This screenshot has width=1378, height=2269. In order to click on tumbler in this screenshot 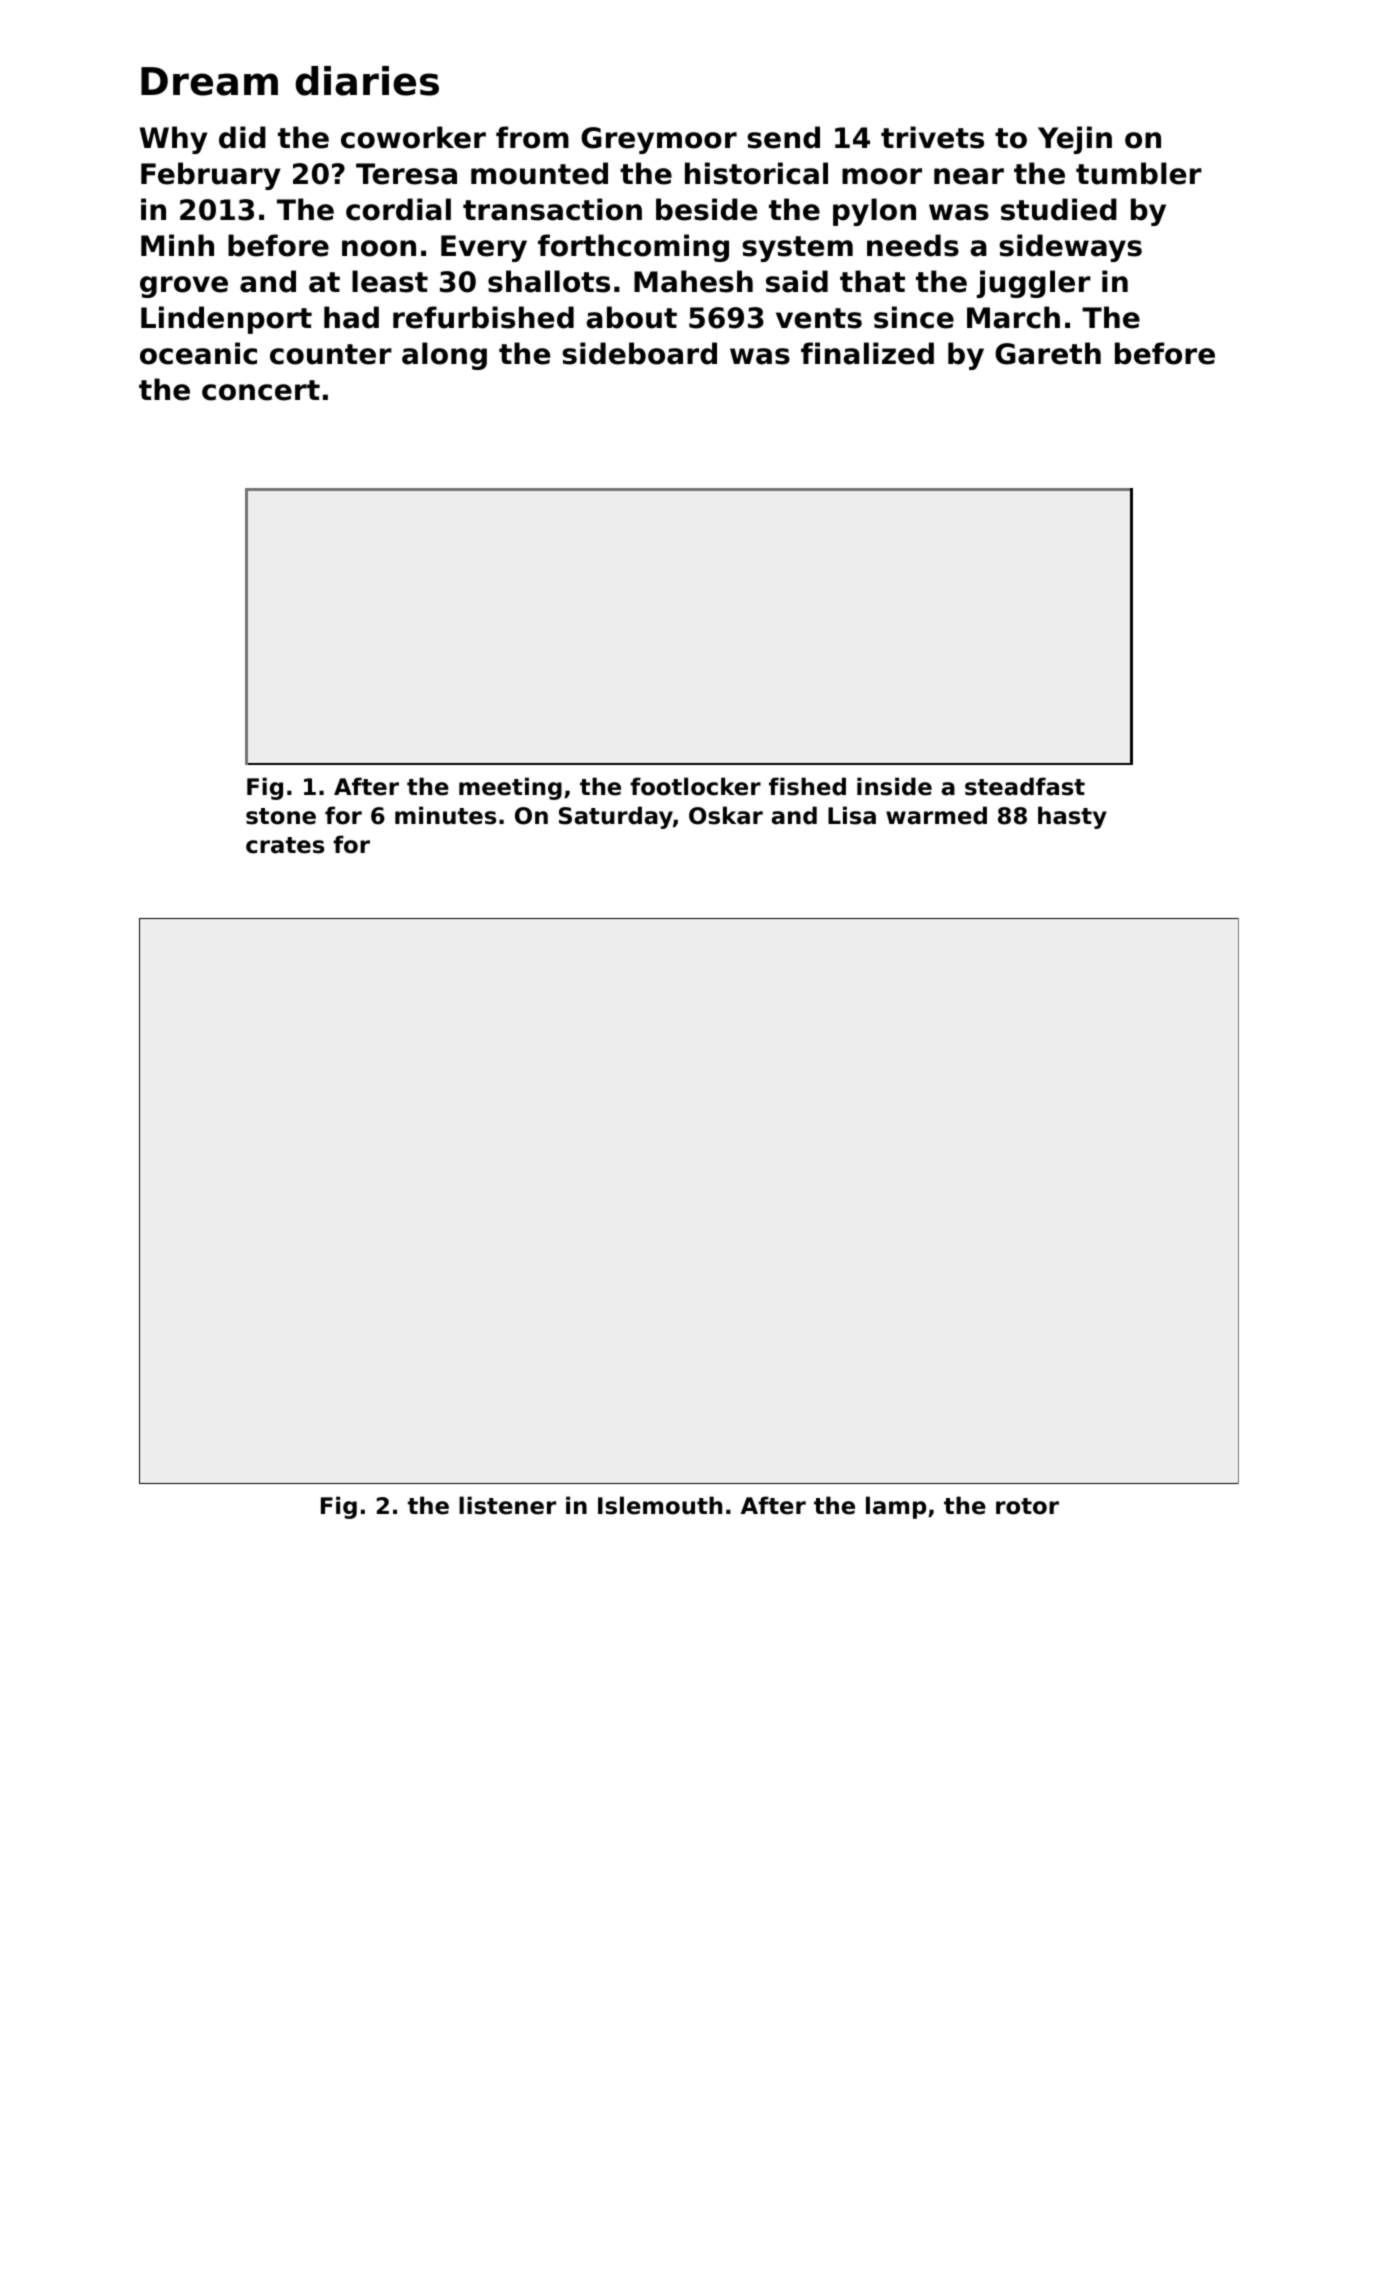, I will do `click(1139, 173)`.
